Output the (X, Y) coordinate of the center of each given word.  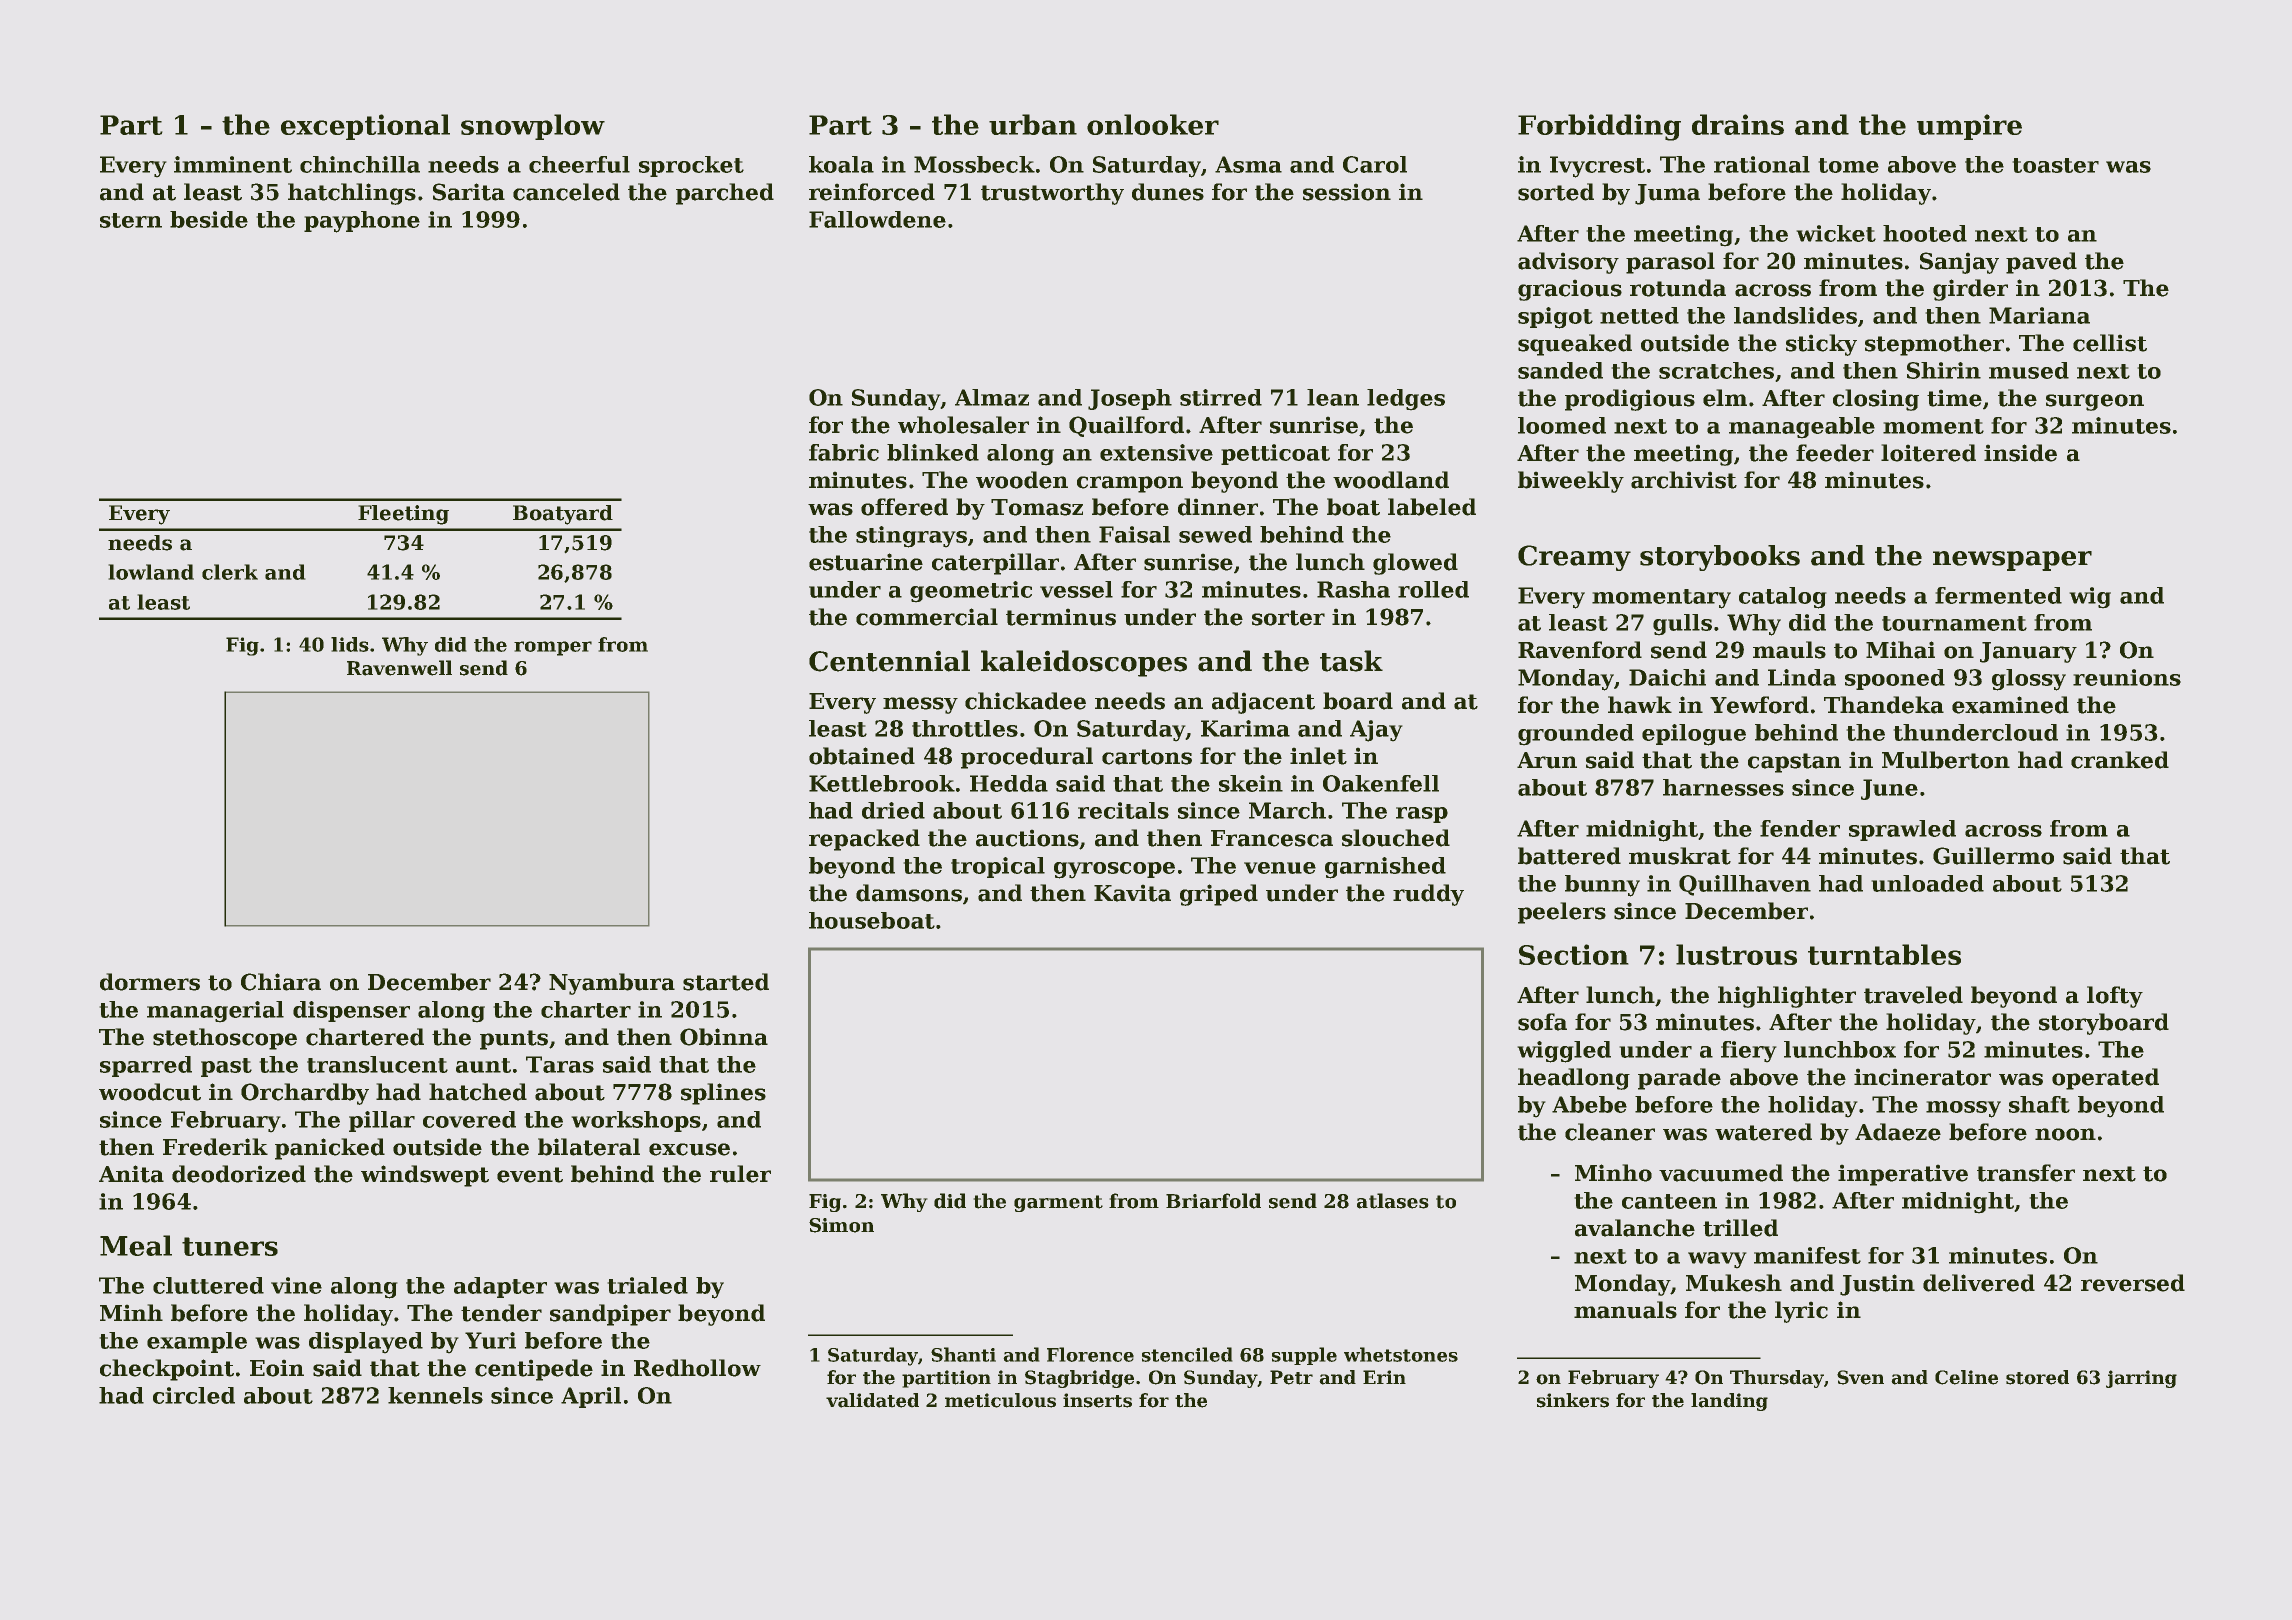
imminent (233, 164)
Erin (1384, 1377)
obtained (862, 756)
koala (841, 164)
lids (350, 644)
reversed (2133, 1283)
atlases (1393, 1201)
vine (296, 1285)
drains (1738, 124)
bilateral (589, 1147)
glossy (2029, 680)
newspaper (2012, 561)
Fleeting (403, 515)
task (1351, 661)
